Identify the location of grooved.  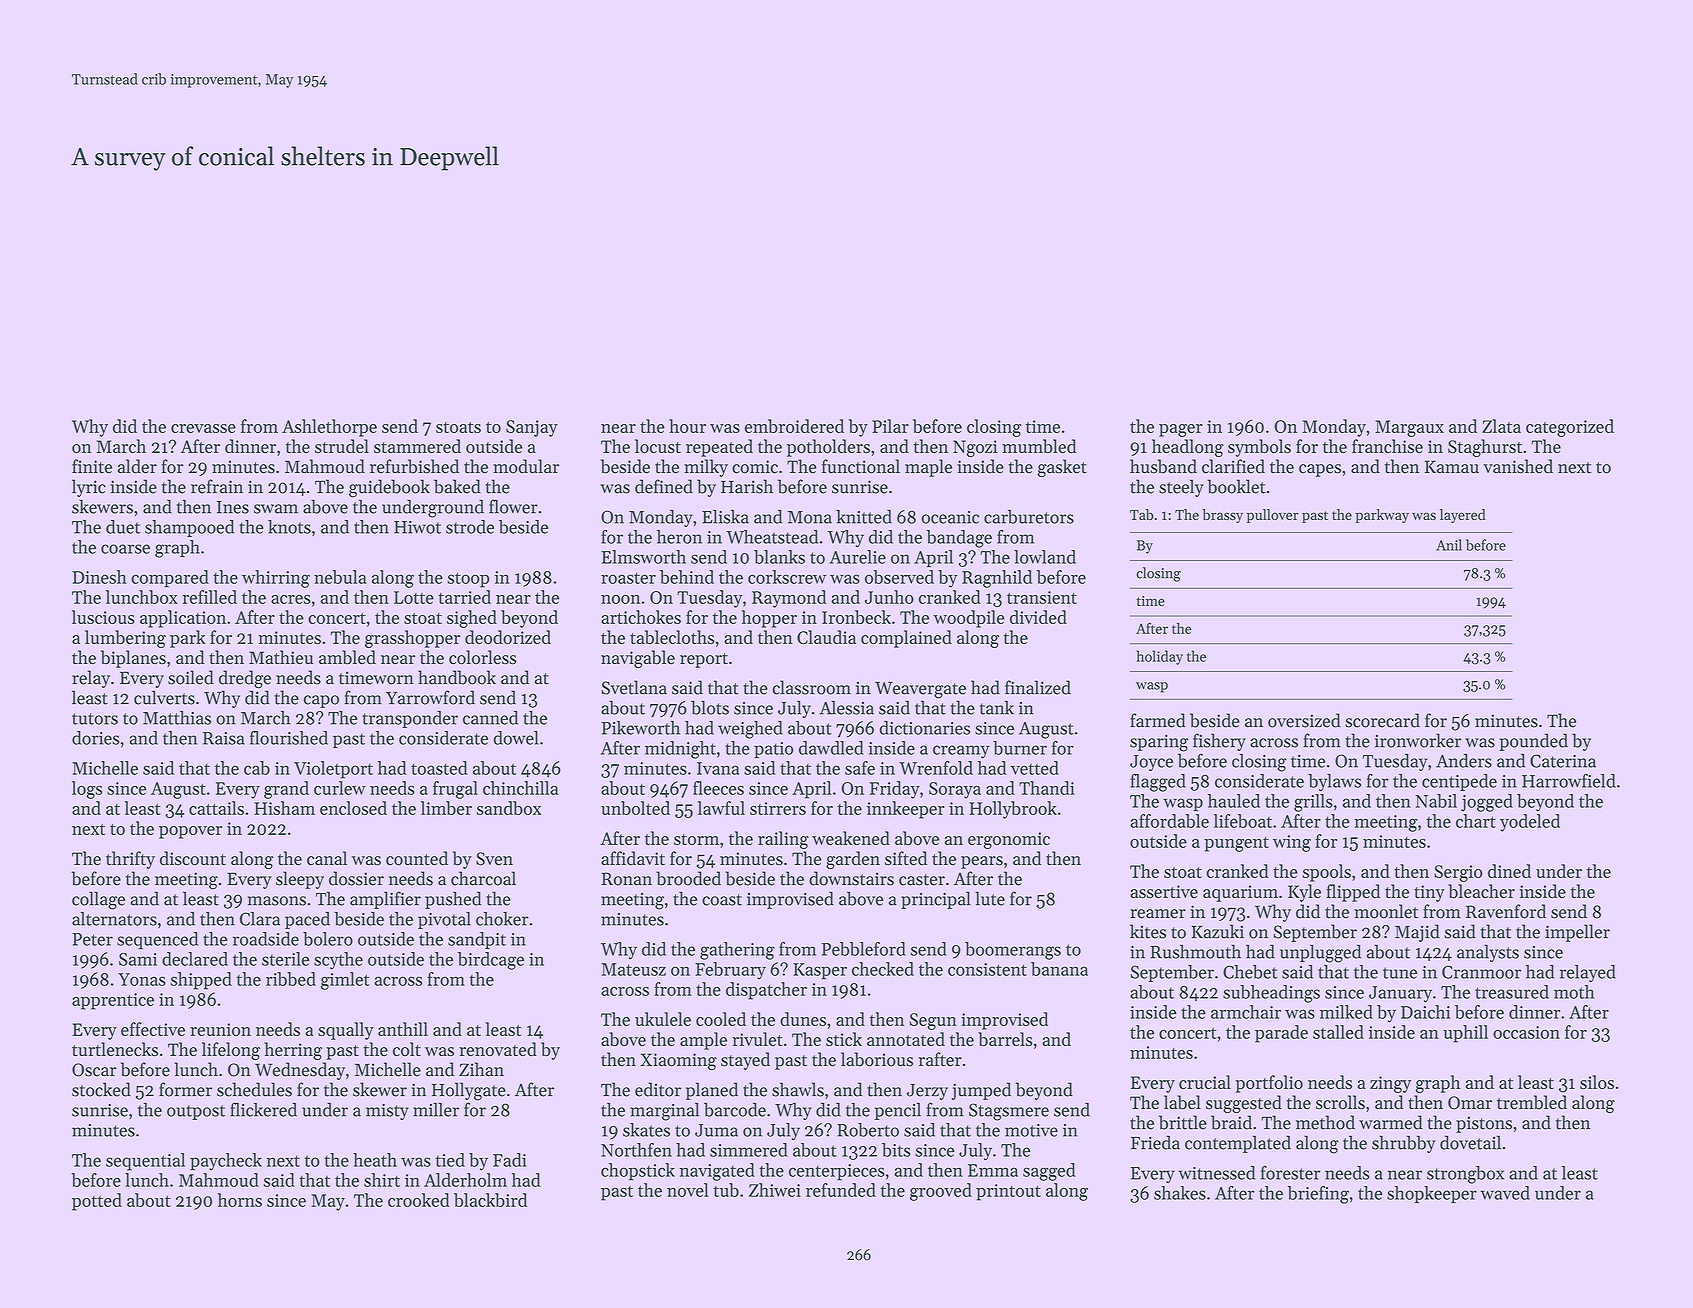
(941, 1192).
